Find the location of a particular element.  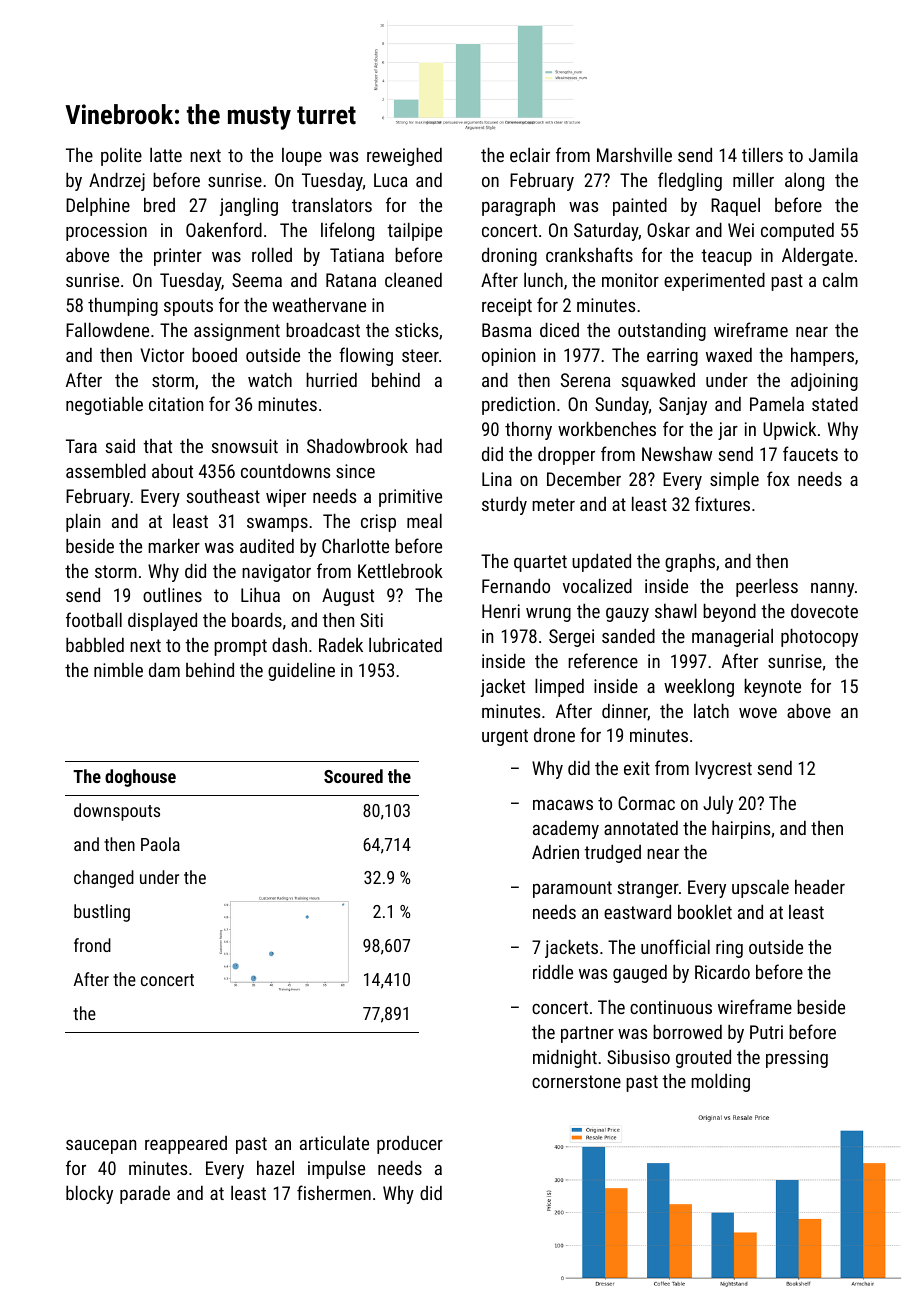

blocky is located at coordinates (89, 1194).
